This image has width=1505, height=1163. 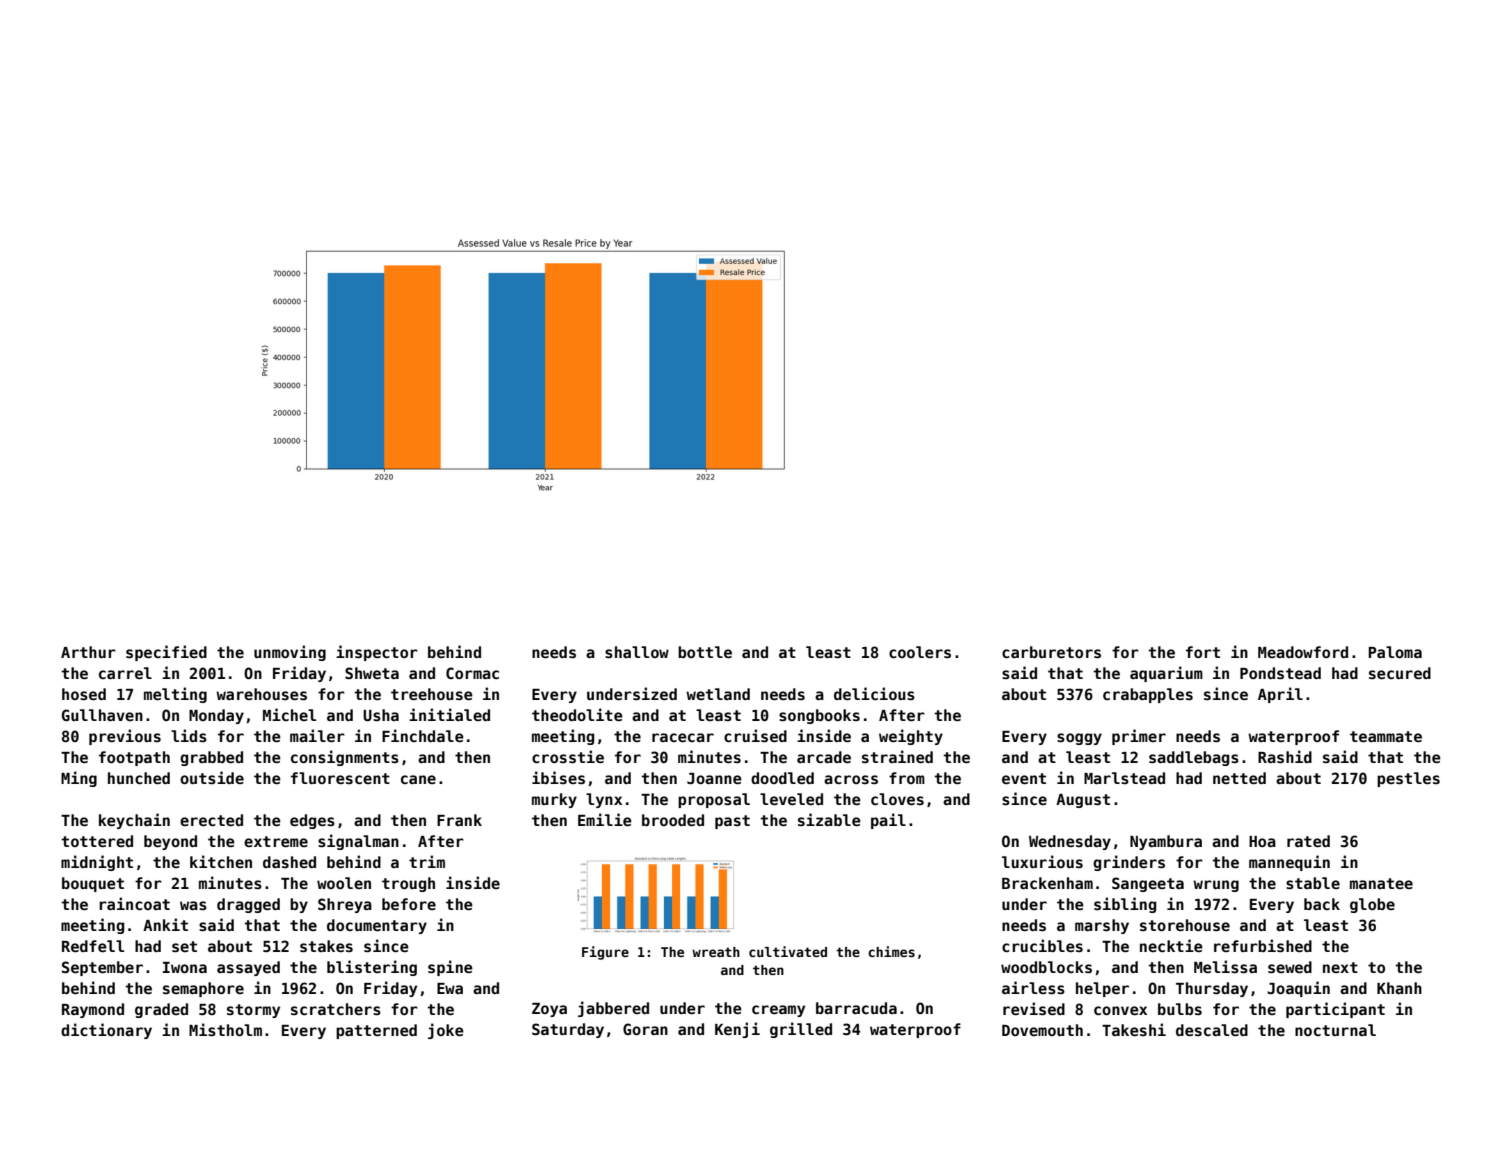 What do you see at coordinates (1225, 966) in the image?
I see `Melissa` at bounding box center [1225, 966].
